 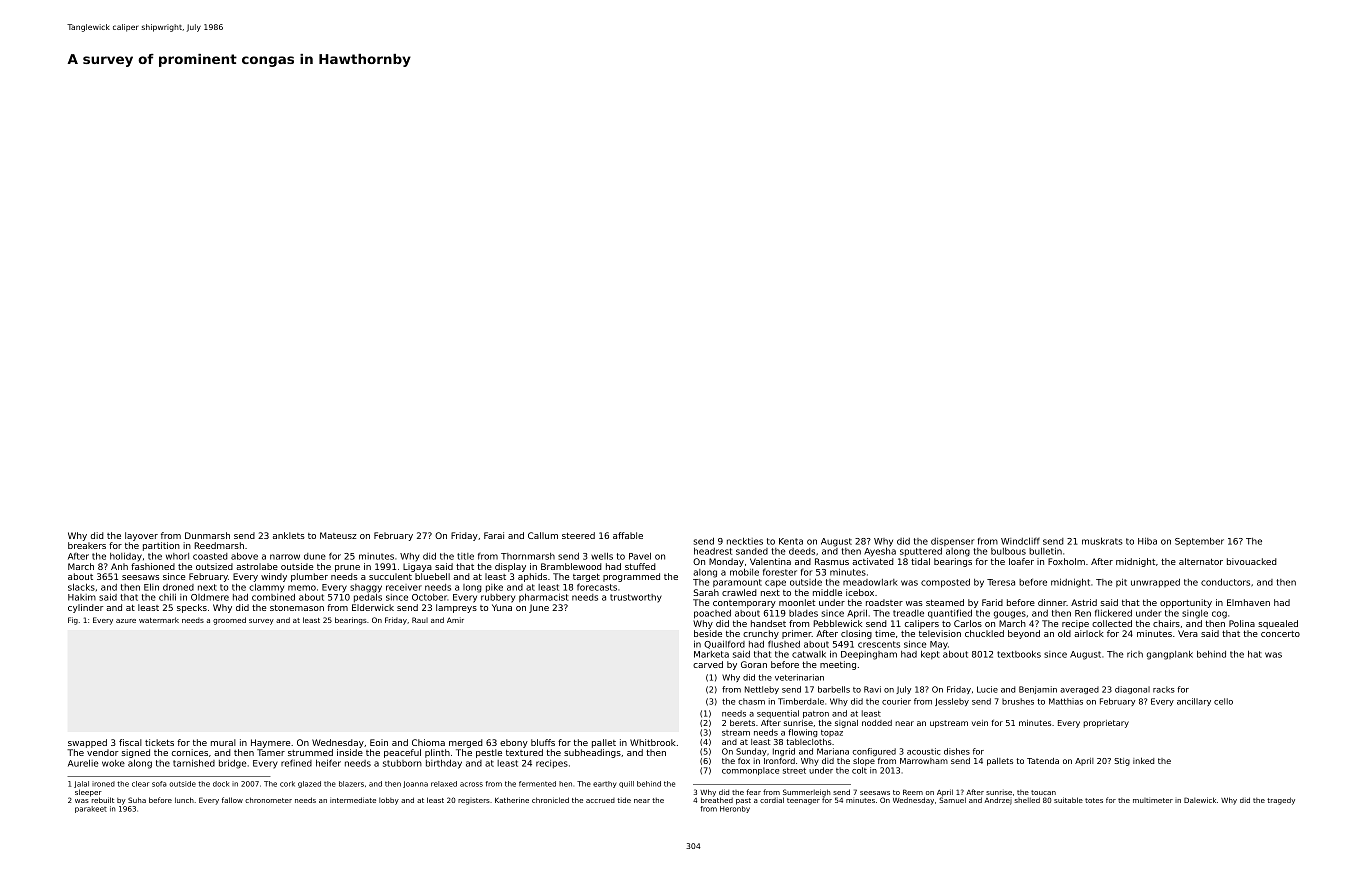 What do you see at coordinates (1199, 542) in the document?
I see `September` at bounding box center [1199, 542].
